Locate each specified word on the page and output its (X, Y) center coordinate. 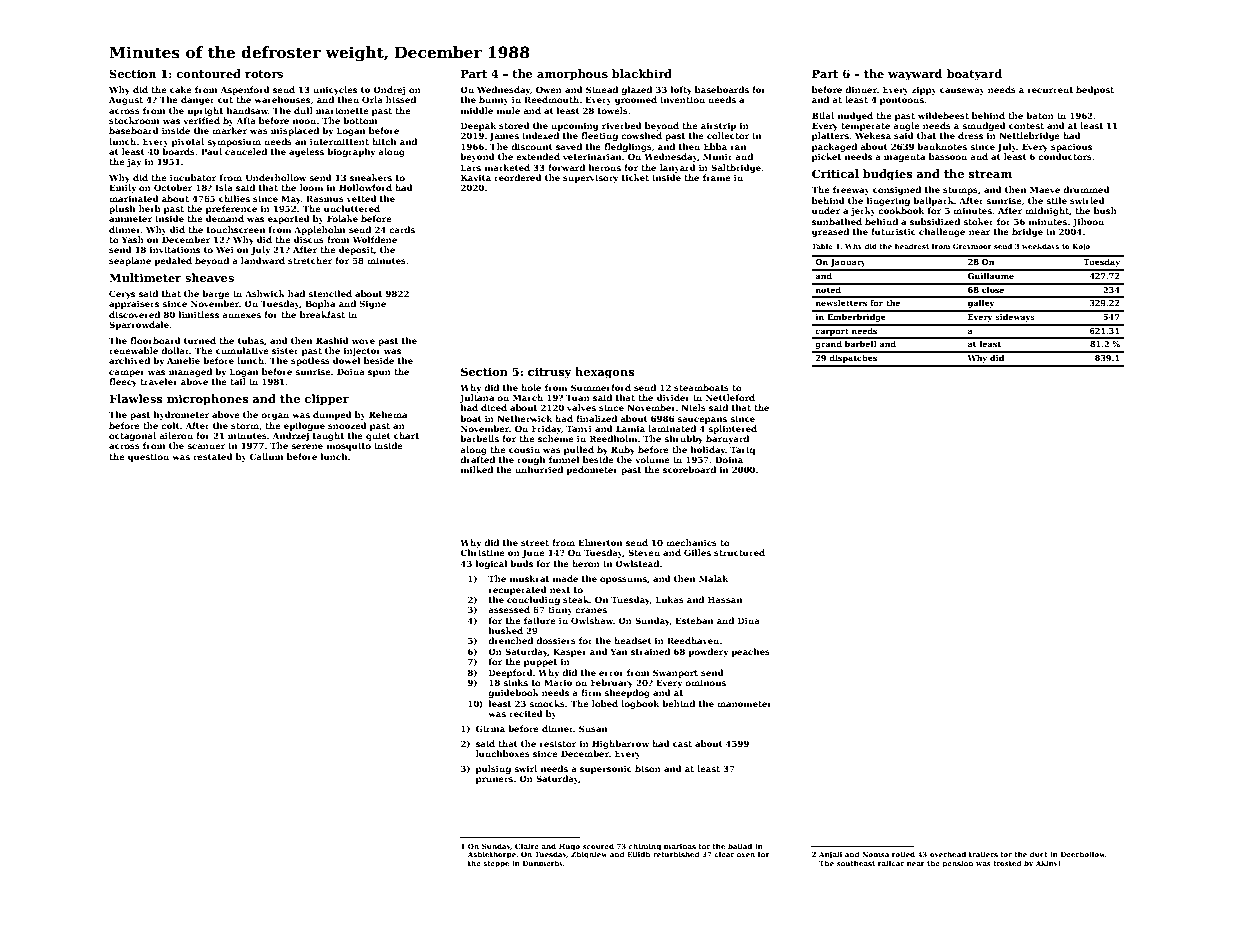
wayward (915, 75)
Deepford (511, 673)
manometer (744, 704)
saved (569, 146)
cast (682, 744)
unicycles (335, 90)
